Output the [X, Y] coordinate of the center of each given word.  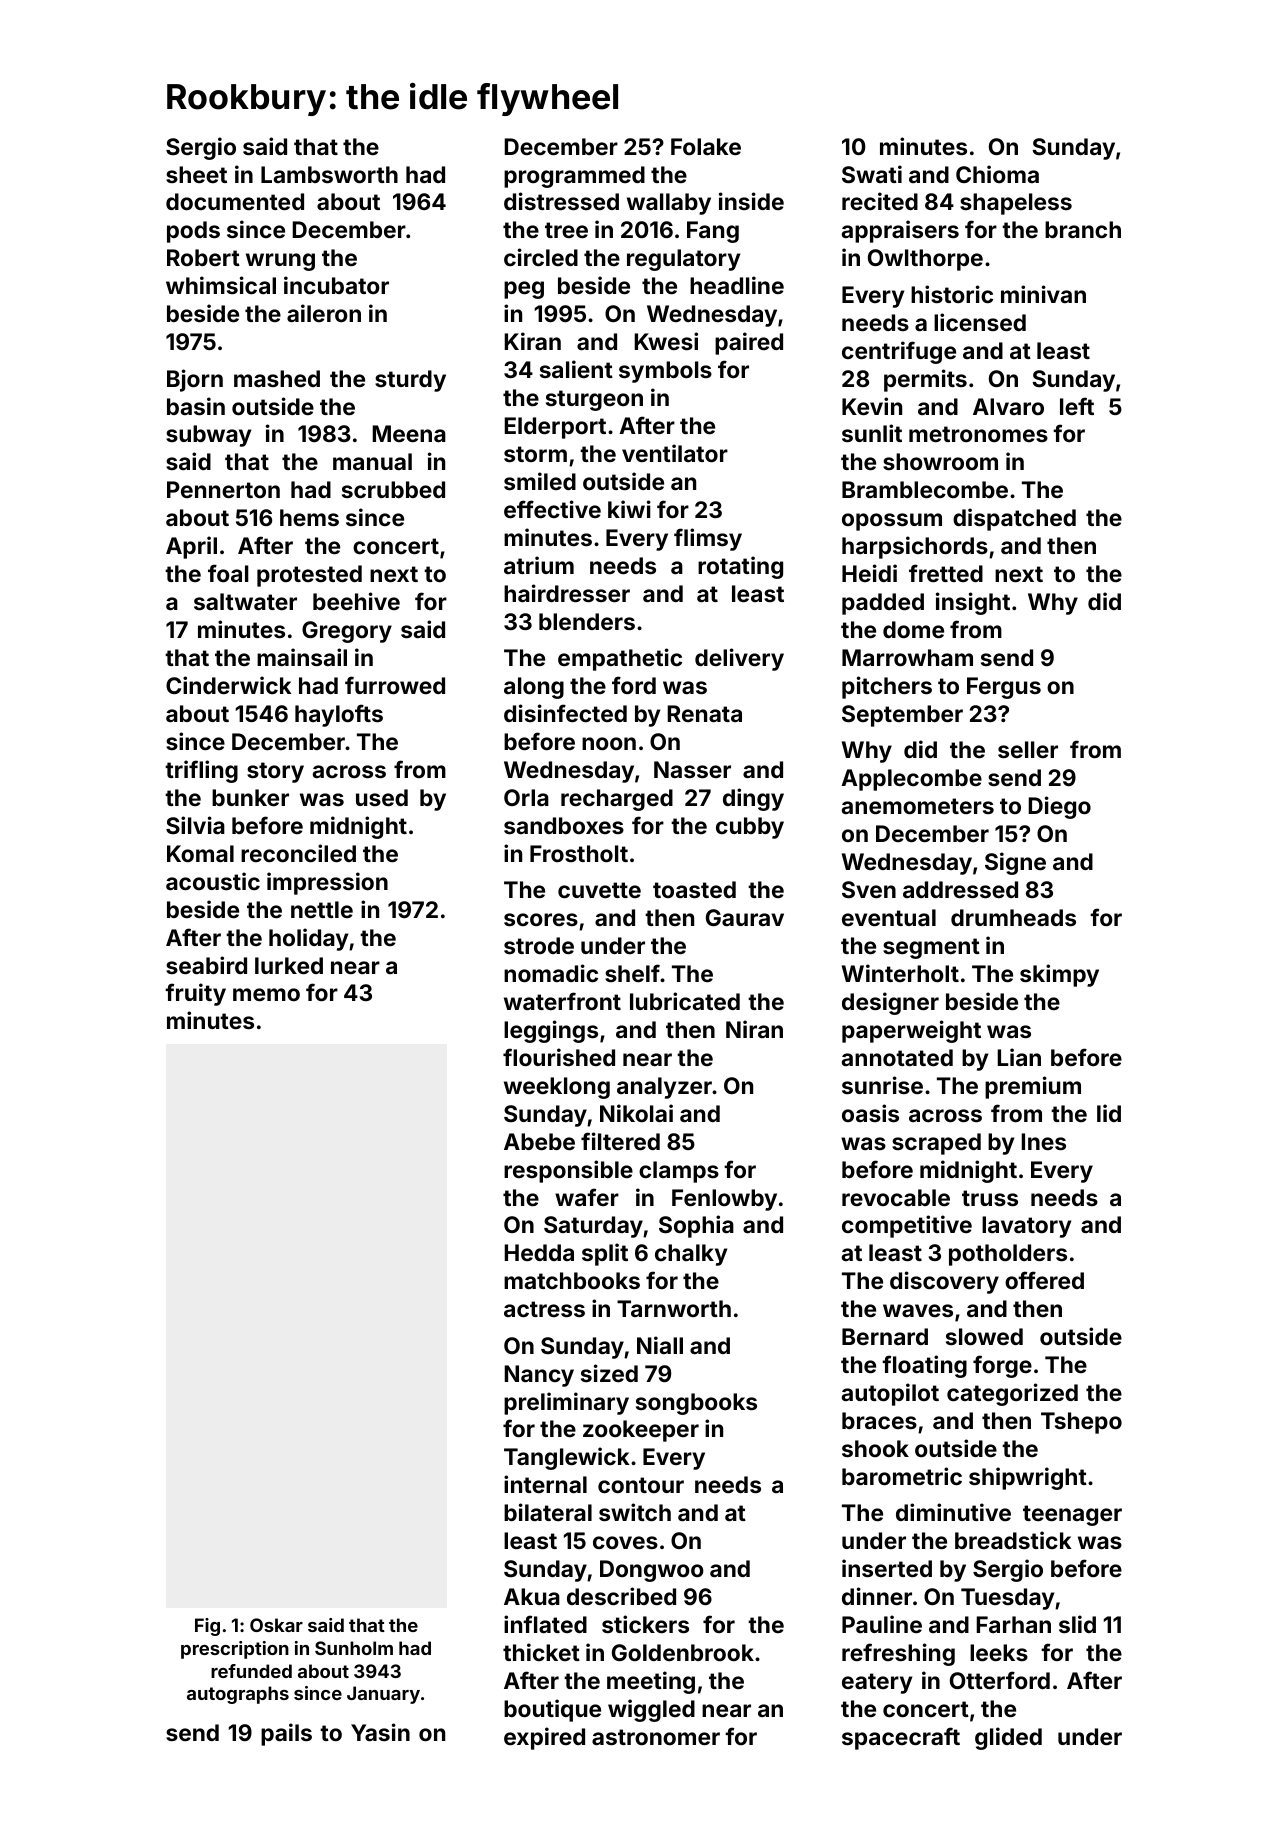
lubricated [685, 1001]
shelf [632, 973]
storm [535, 454]
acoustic [213, 881]
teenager [1072, 1515]
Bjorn [195, 380]
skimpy [1059, 975]
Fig [207, 1627]
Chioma [997, 174]
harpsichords [915, 547]
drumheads [1013, 917]
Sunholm [354, 1648]
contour [641, 1485]
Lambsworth [329, 174]
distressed [561, 201]
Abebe [539, 1141]
